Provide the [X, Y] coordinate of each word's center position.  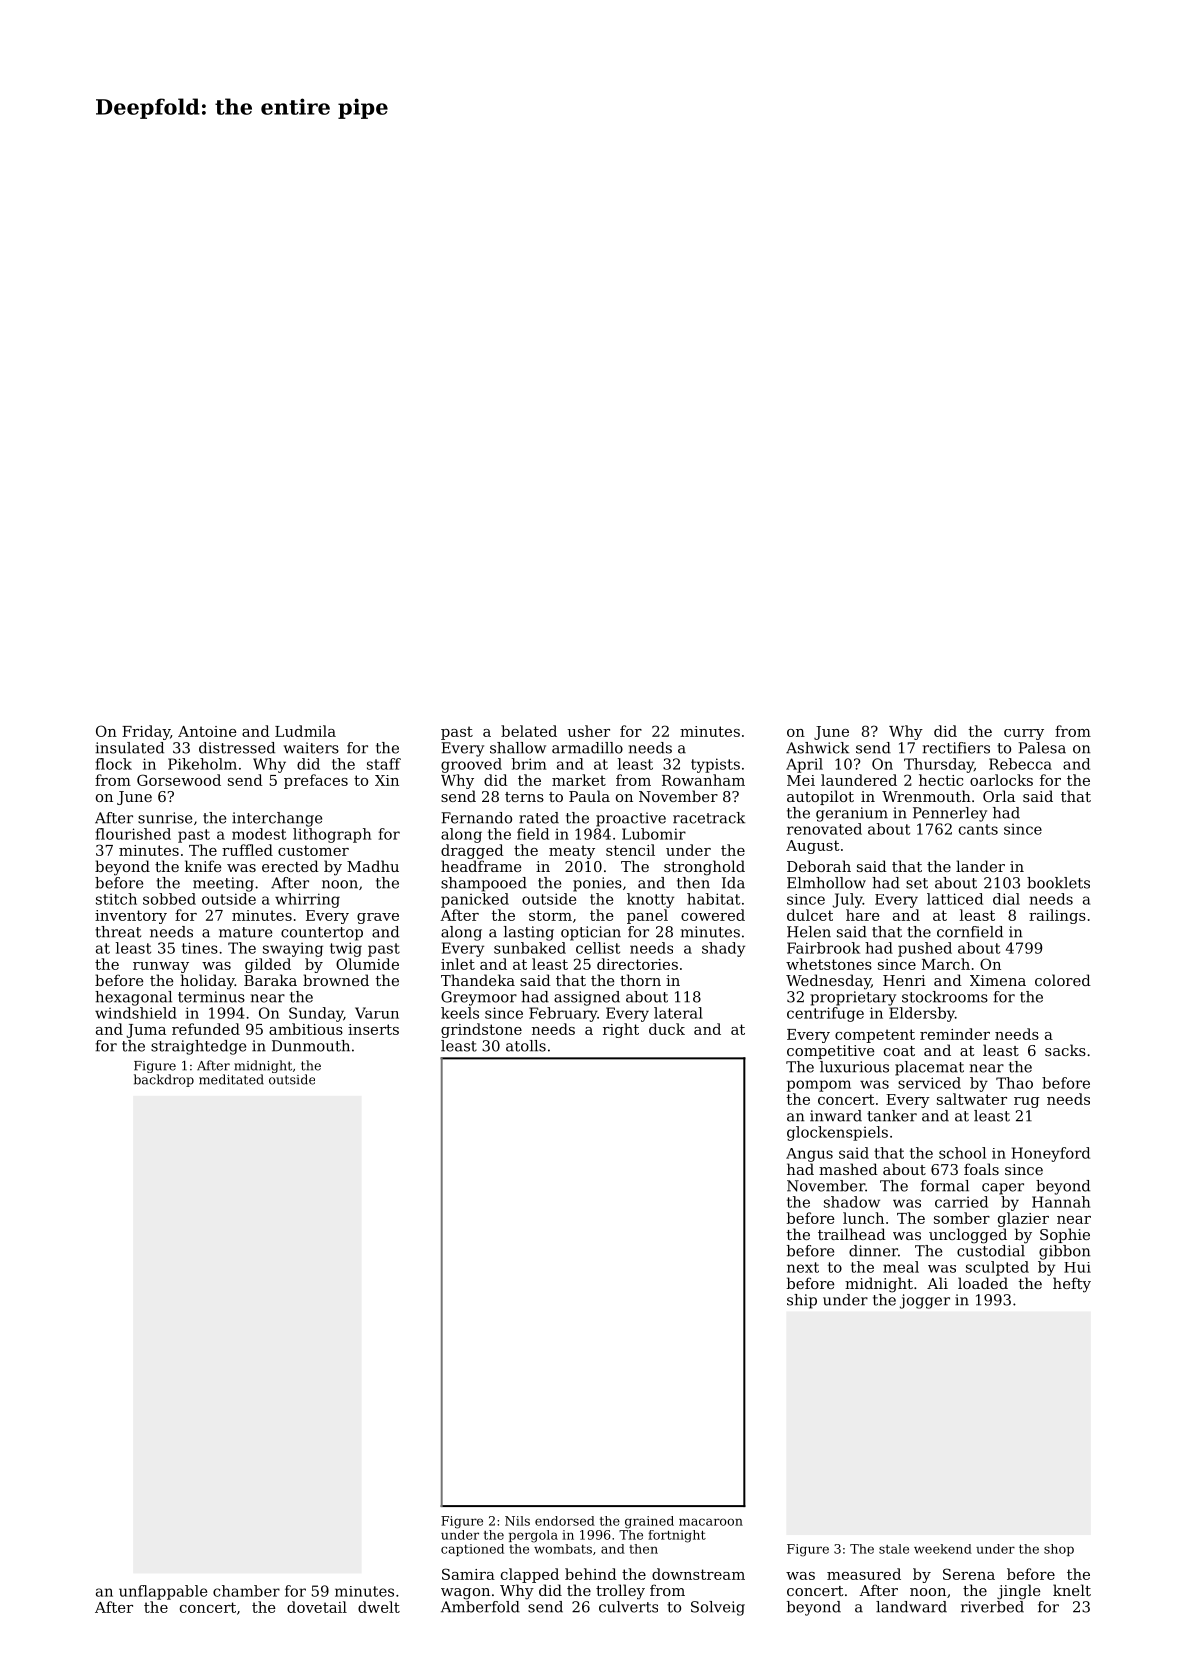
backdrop [164, 1080]
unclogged [968, 1236]
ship [802, 1301]
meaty [572, 852]
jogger [925, 1301]
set [917, 883]
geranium [852, 814]
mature [245, 932]
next [803, 1267]
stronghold [704, 868]
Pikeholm [202, 764]
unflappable [163, 1592]
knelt [1072, 1590]
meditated [231, 1079]
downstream [698, 1574]
